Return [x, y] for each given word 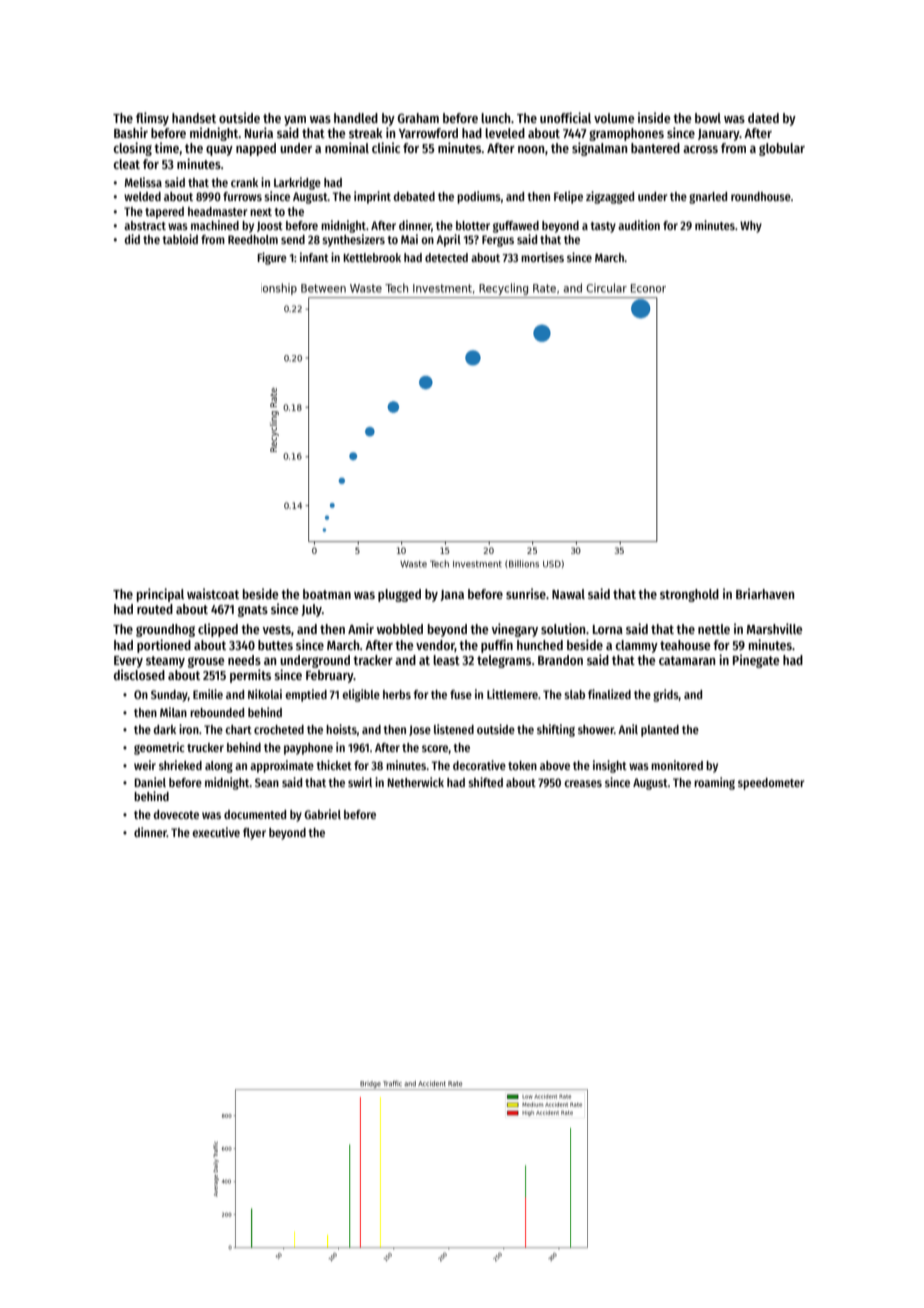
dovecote [176, 814]
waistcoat [213, 593]
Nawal [568, 594]
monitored [677, 765]
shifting [556, 730]
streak [366, 133]
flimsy [152, 119]
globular [782, 149]
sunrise [526, 593]
